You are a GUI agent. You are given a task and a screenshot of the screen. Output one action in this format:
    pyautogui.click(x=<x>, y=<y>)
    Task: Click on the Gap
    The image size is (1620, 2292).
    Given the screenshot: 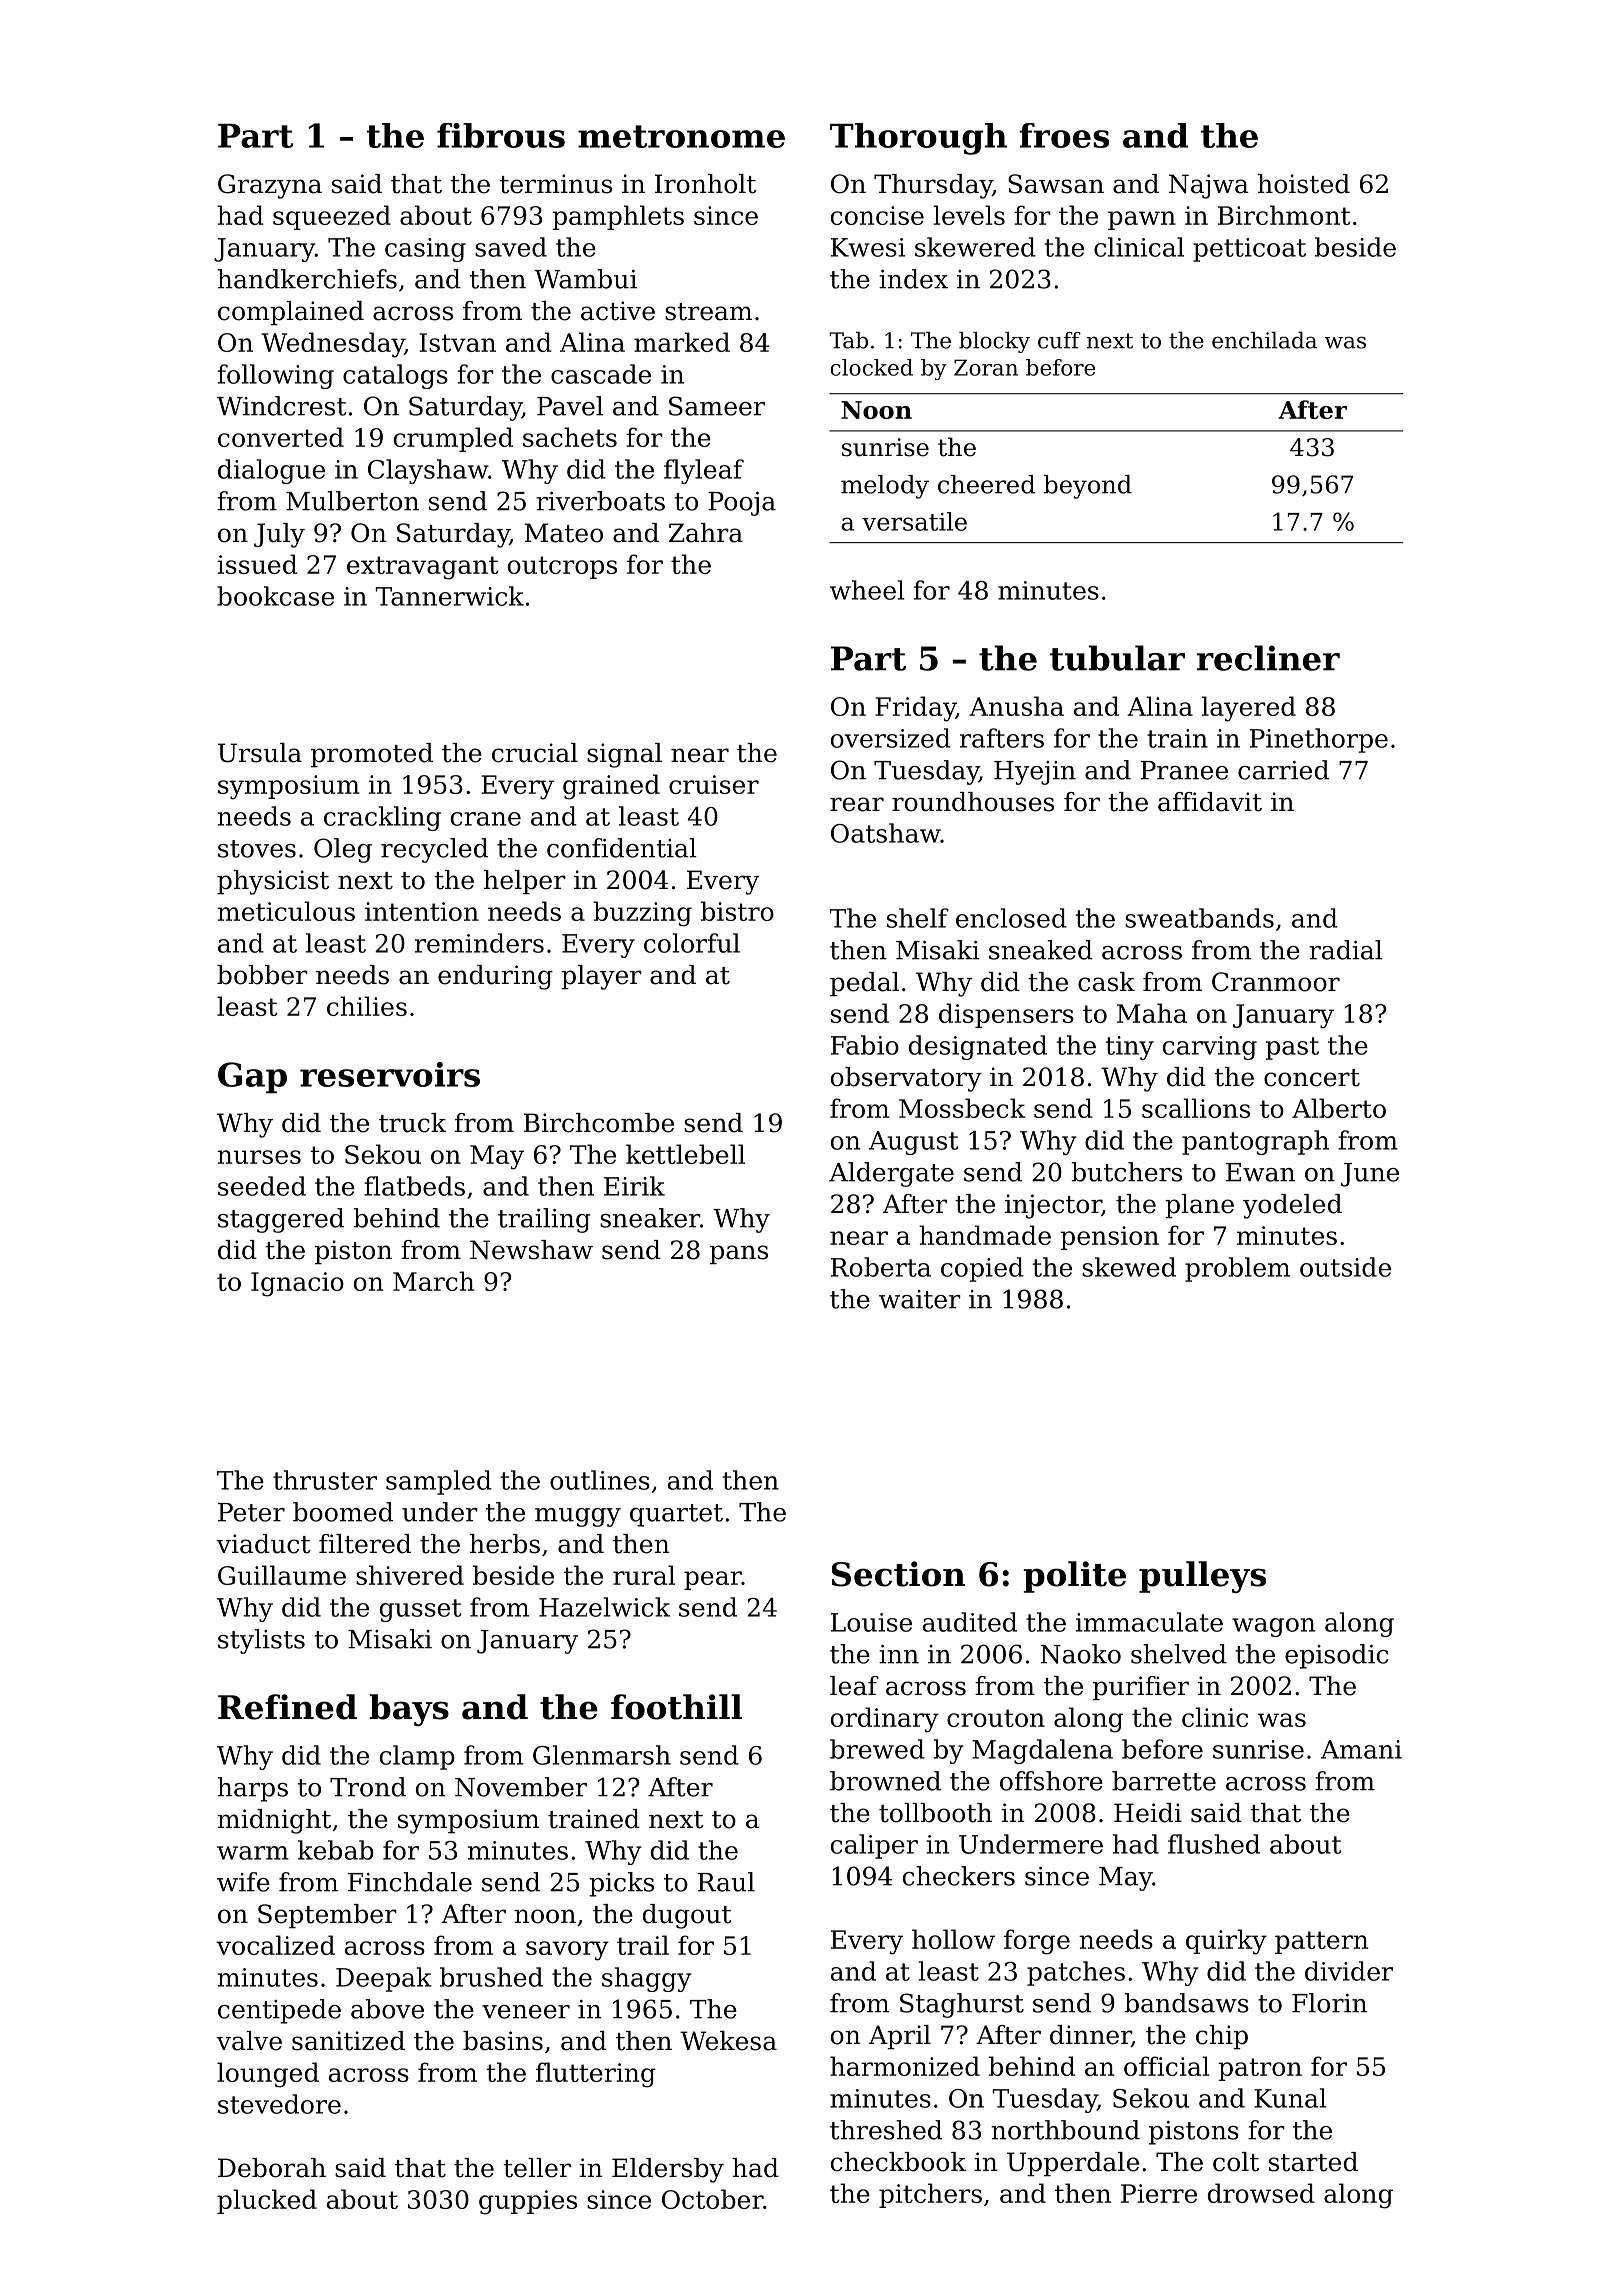 What is the action you would take?
    pyautogui.click(x=252, y=1078)
